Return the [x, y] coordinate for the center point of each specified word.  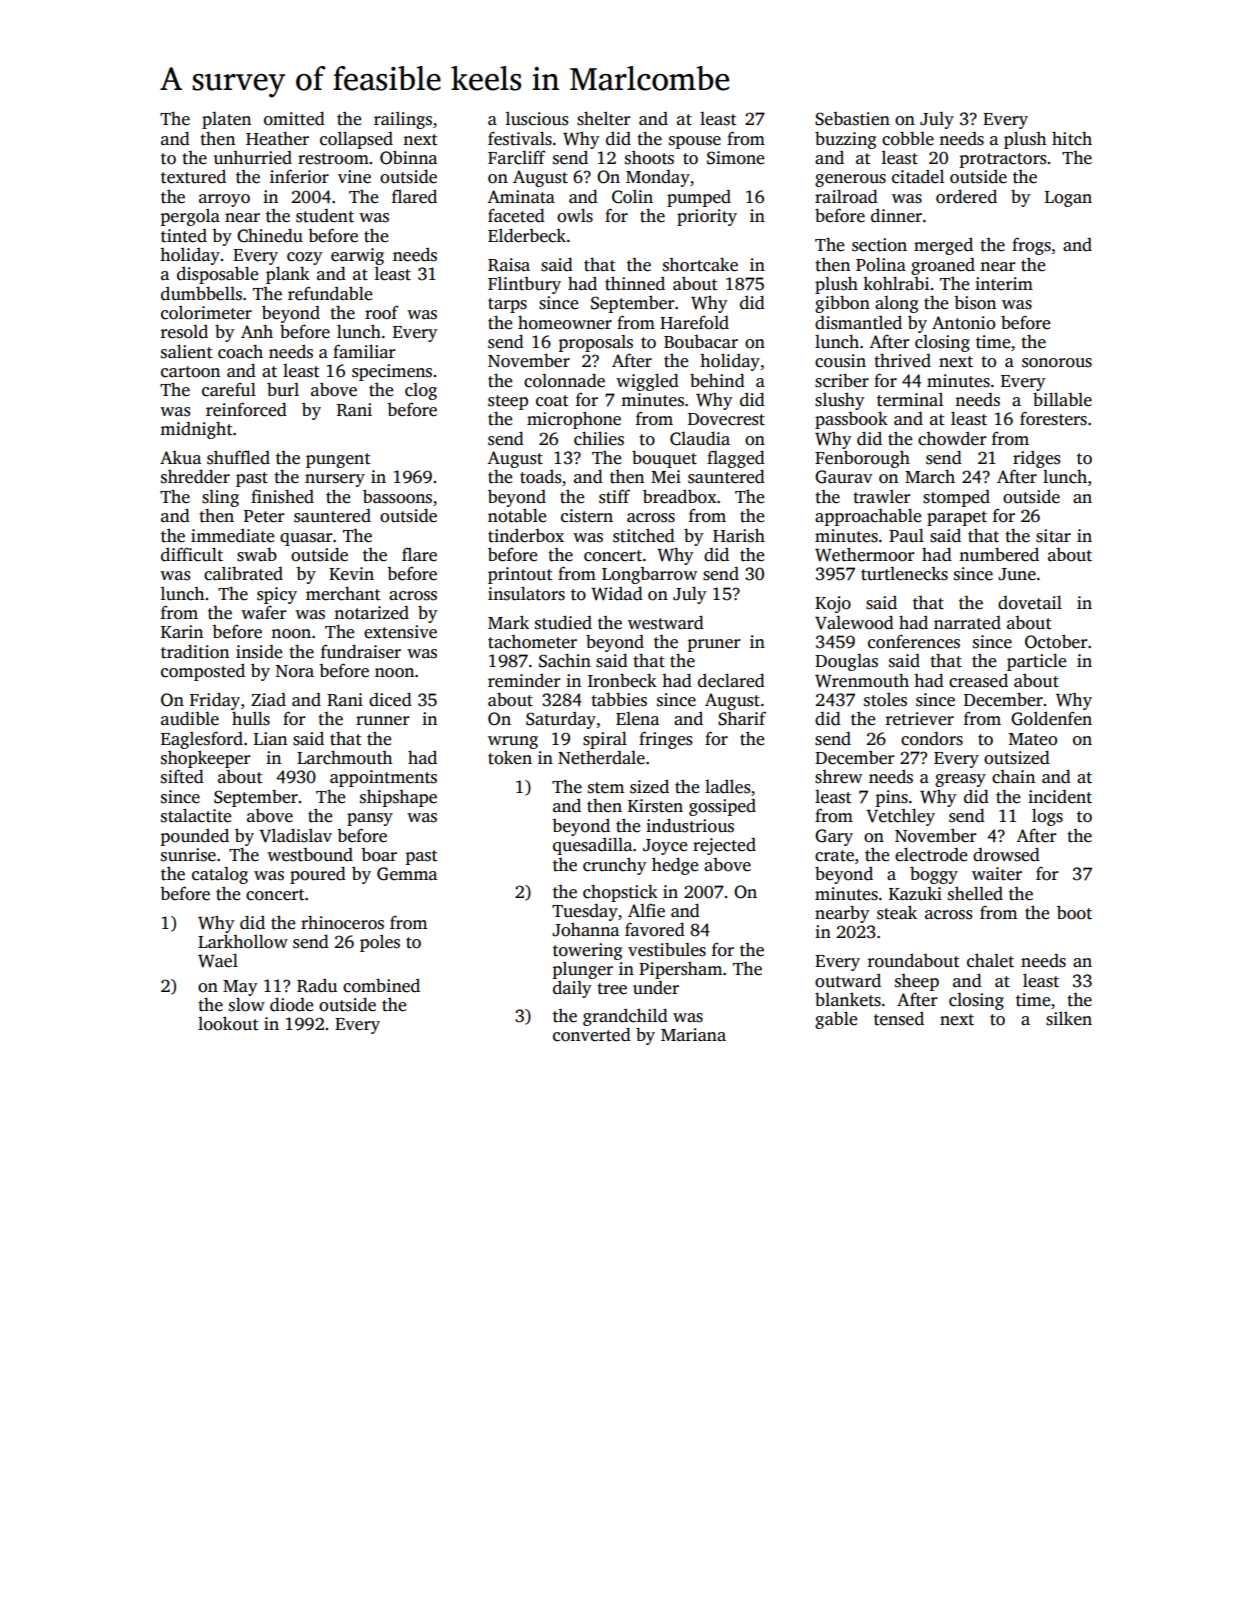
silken [1069, 1018]
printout [520, 575]
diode [291, 1004]
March [930, 476]
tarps [507, 305]
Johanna [585, 929]
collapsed [356, 140]
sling [220, 498]
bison [975, 303]
